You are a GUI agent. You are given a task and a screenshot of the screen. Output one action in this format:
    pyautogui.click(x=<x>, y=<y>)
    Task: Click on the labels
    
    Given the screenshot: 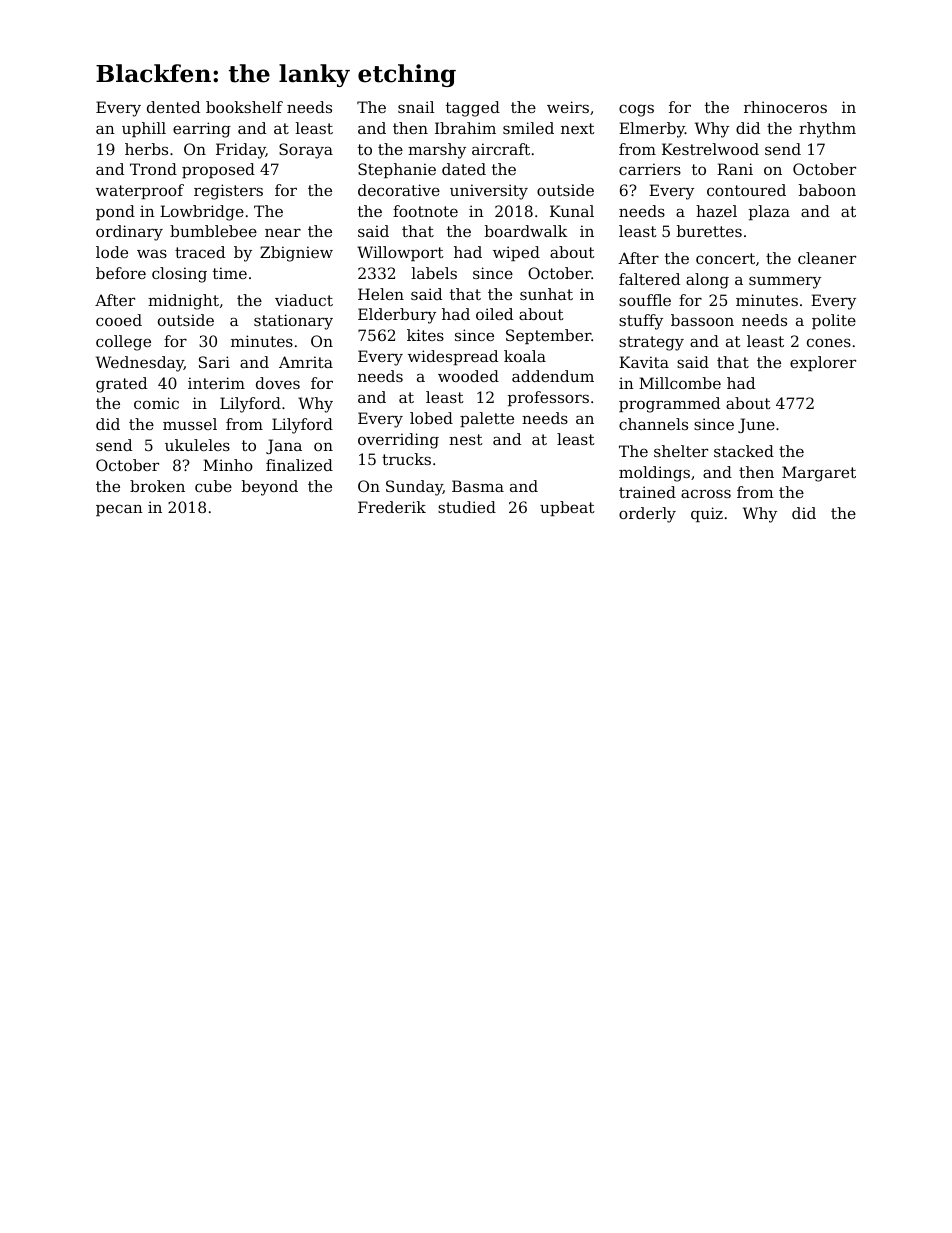 What is the action you would take?
    pyautogui.click(x=434, y=273)
